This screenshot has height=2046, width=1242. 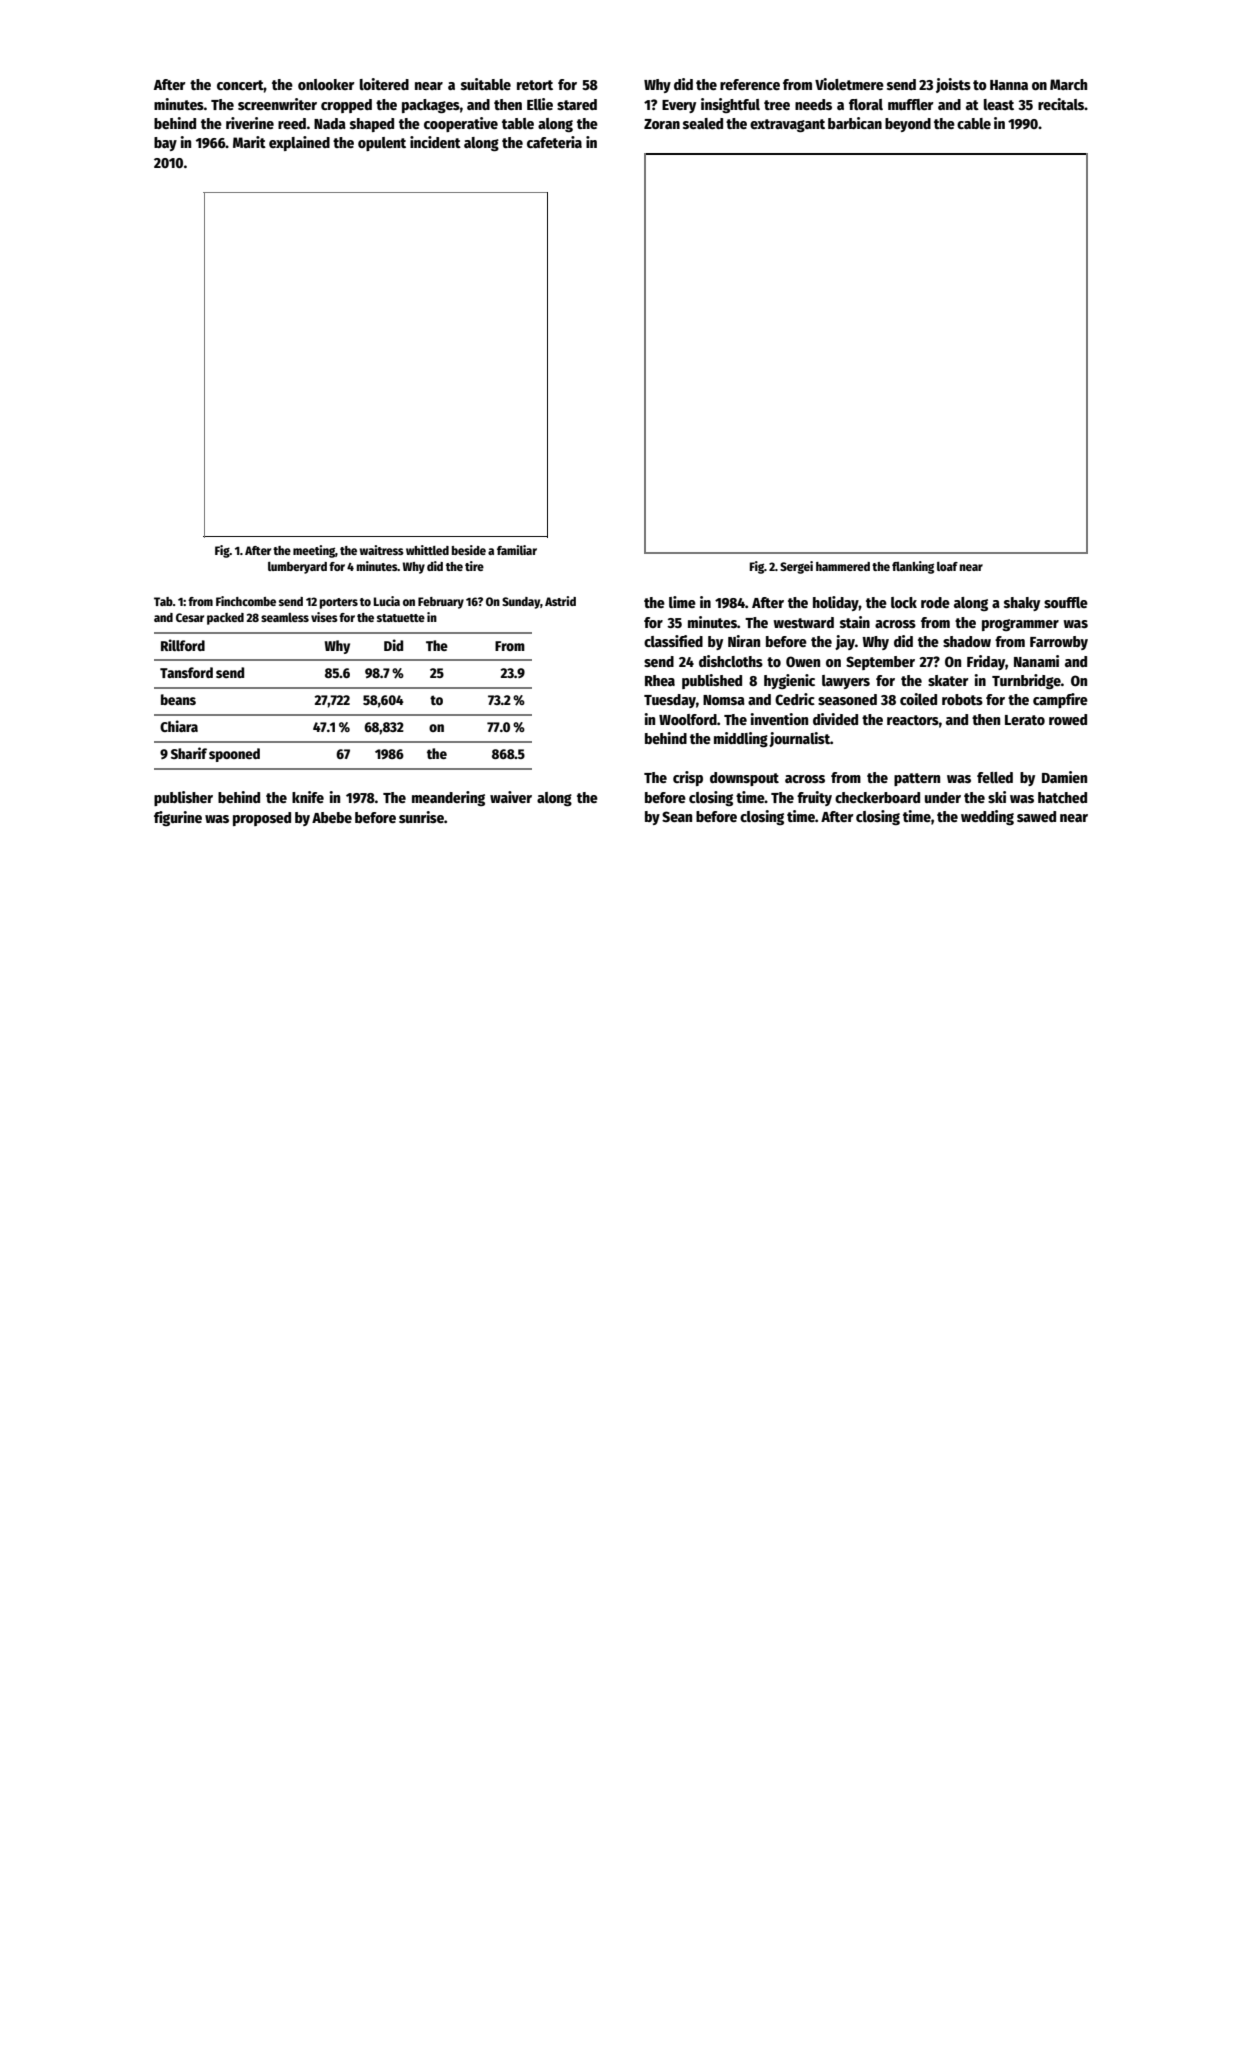 I want to click on cafeteria, so click(x=554, y=142).
